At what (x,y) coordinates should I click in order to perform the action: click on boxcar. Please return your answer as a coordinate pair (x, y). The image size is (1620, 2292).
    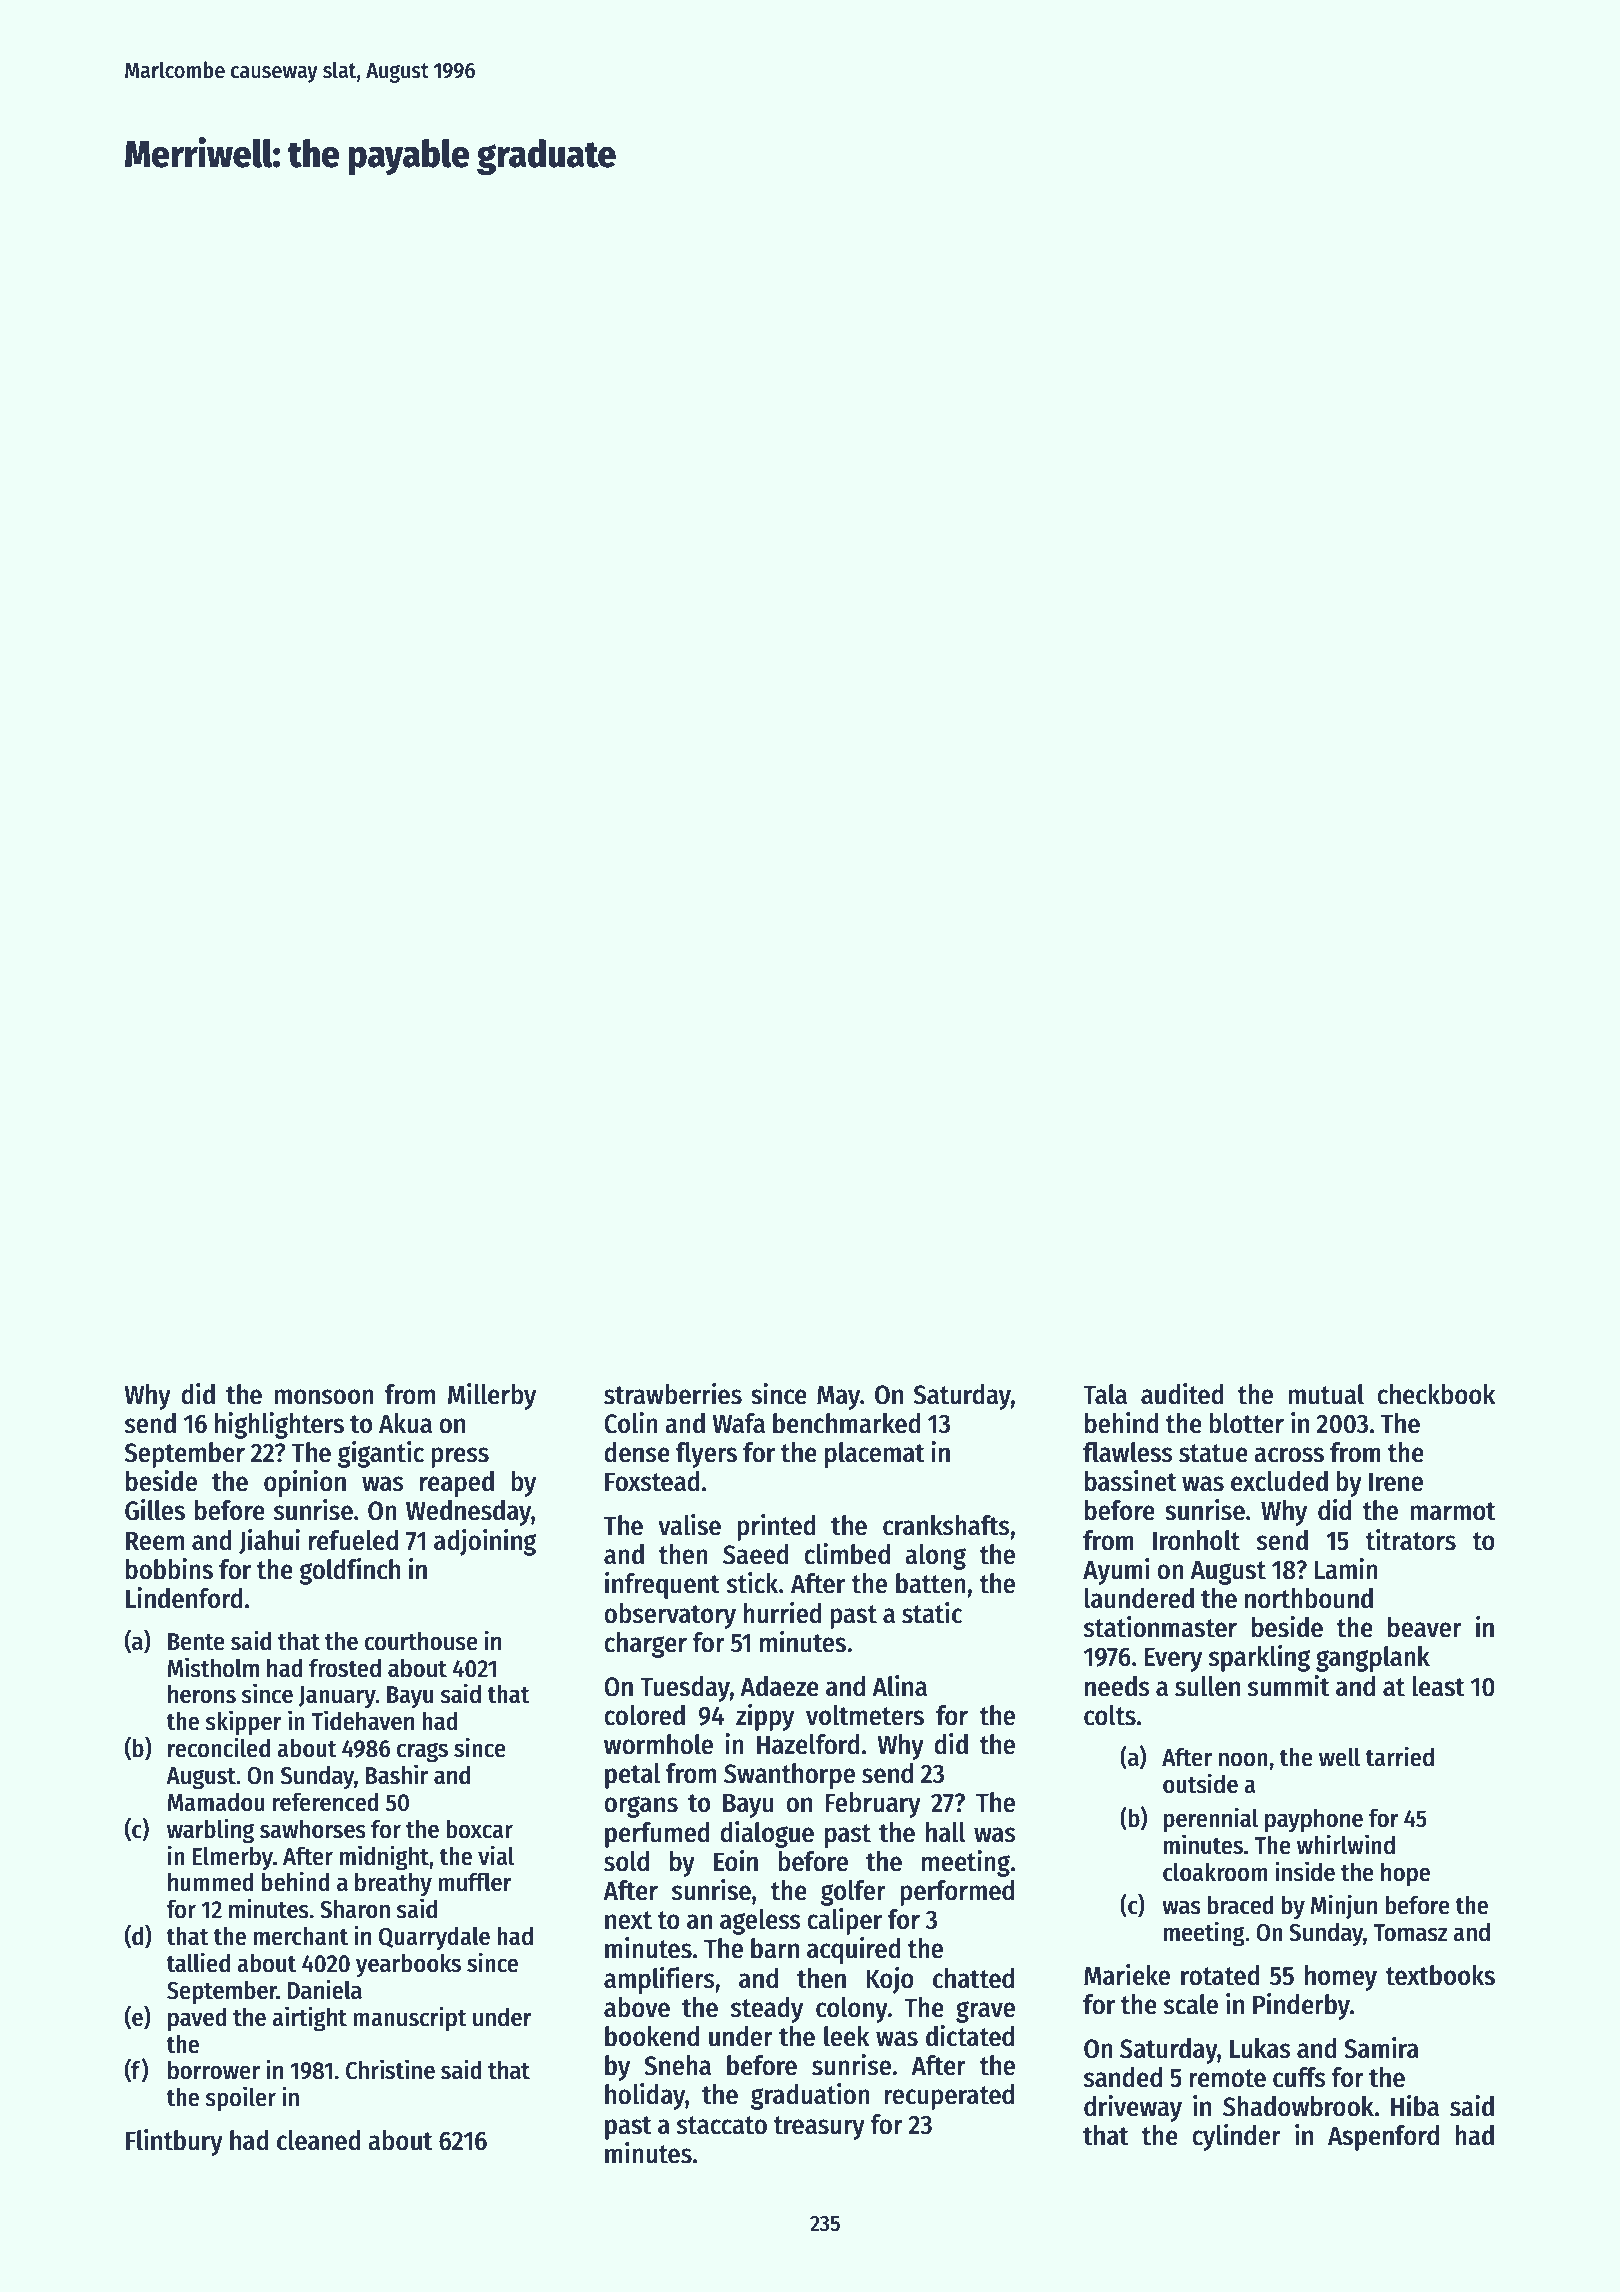
    Looking at the image, I should click on (479, 1829).
